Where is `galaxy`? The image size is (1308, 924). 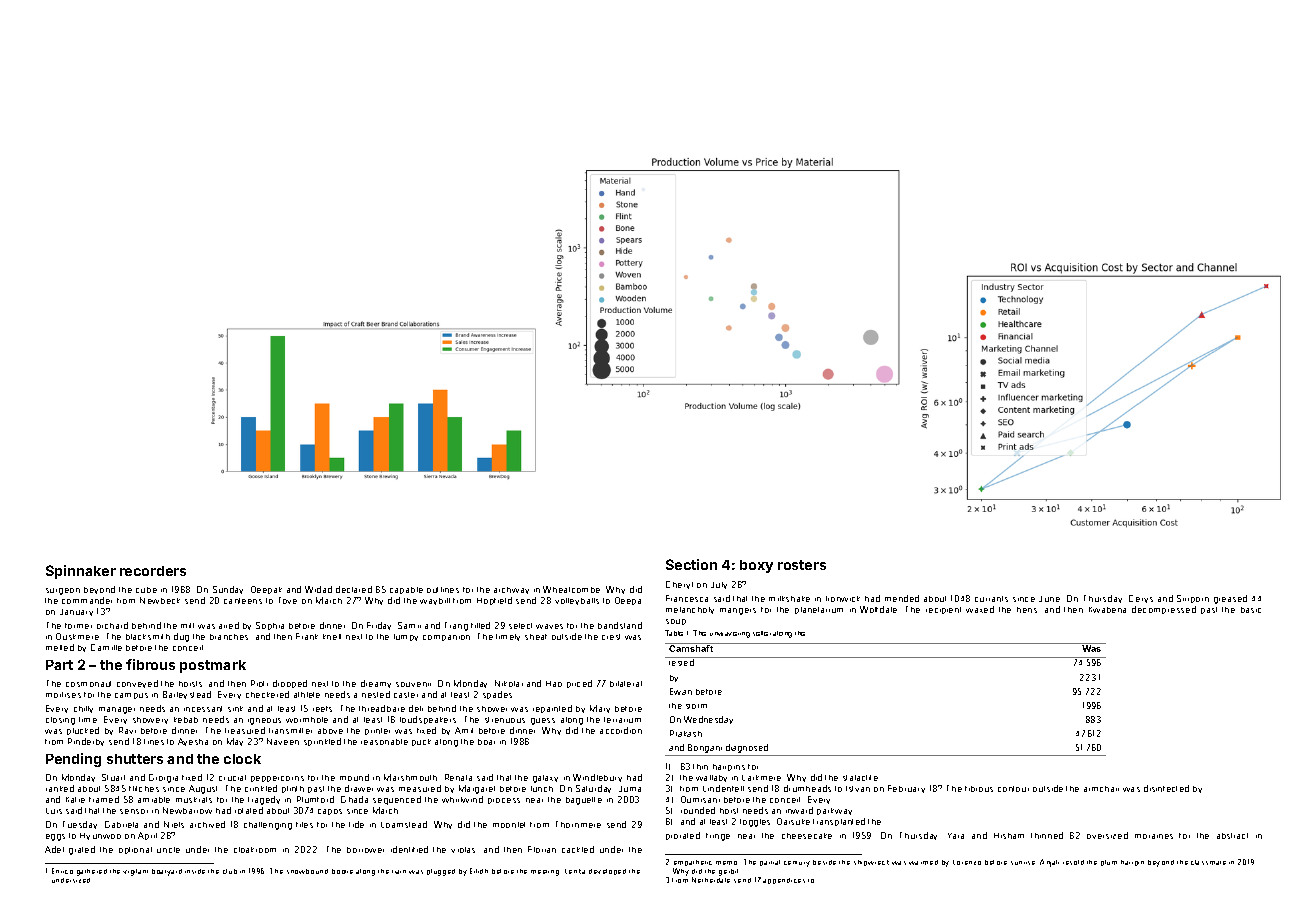 galaxy is located at coordinates (545, 779).
